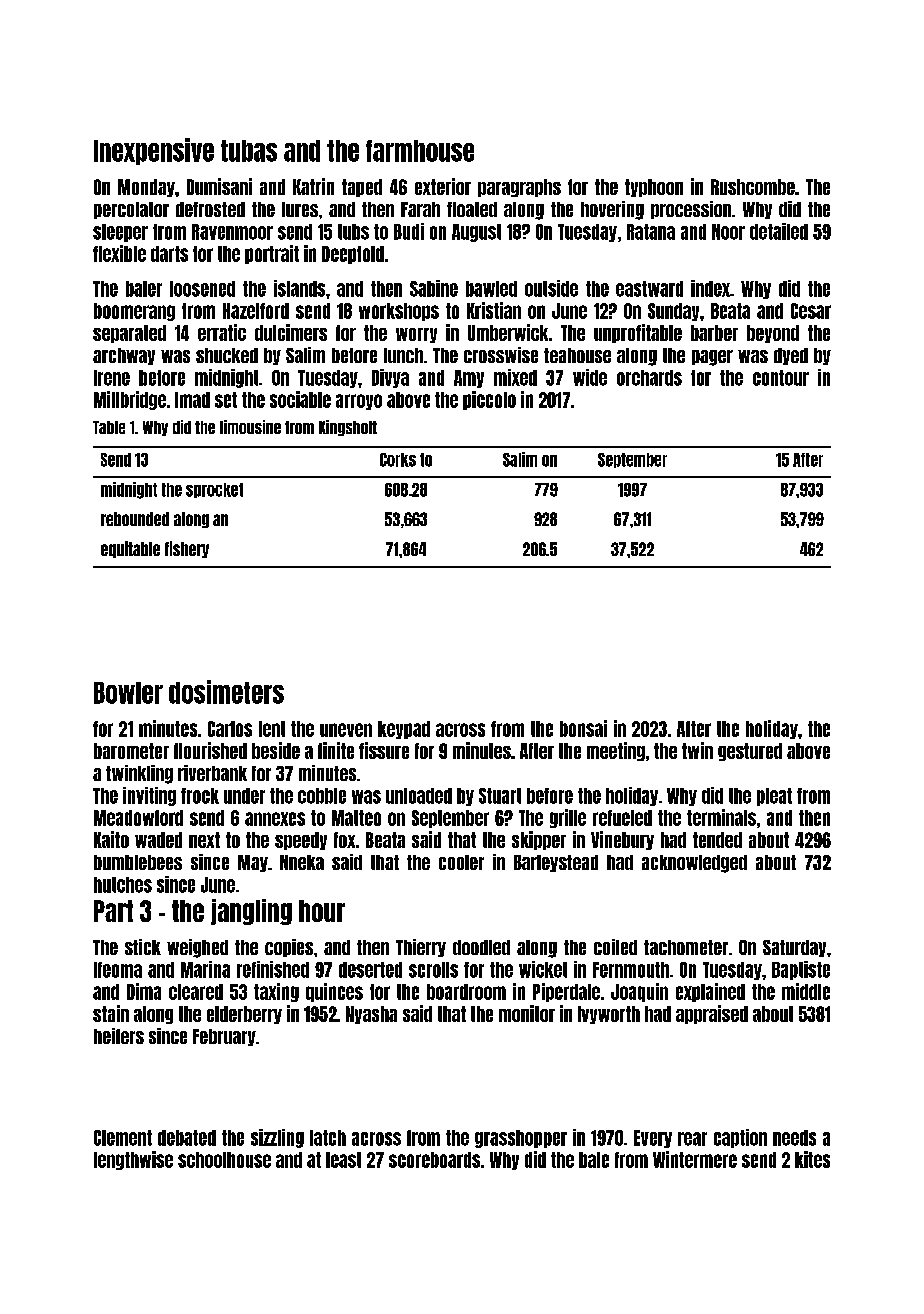 This screenshot has width=924, height=1314. Describe the element at coordinates (622, 818) in the screenshot. I see `refueled` at that location.
